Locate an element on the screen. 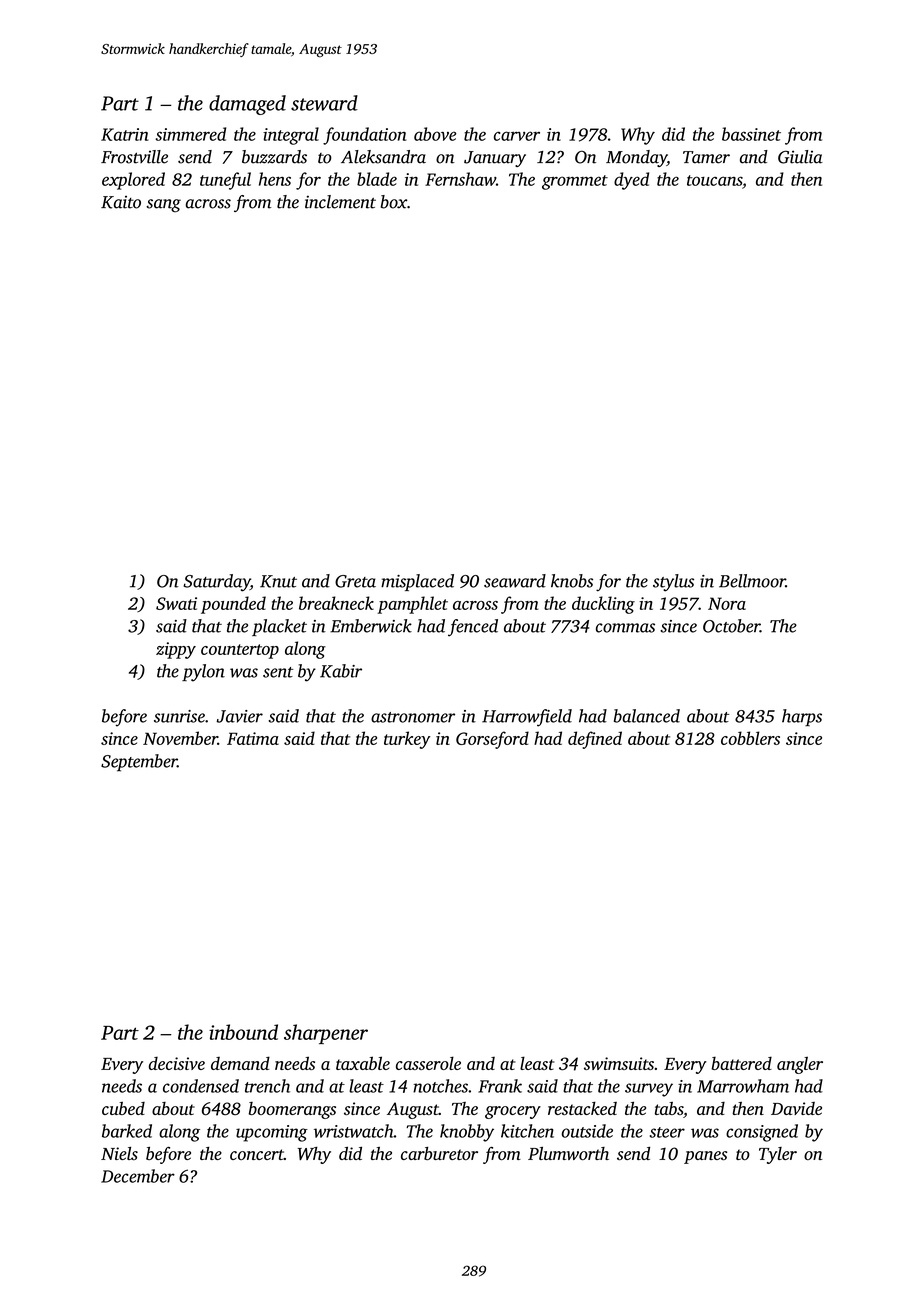 This screenshot has width=924, height=1308. Kaito is located at coordinates (121, 202).
